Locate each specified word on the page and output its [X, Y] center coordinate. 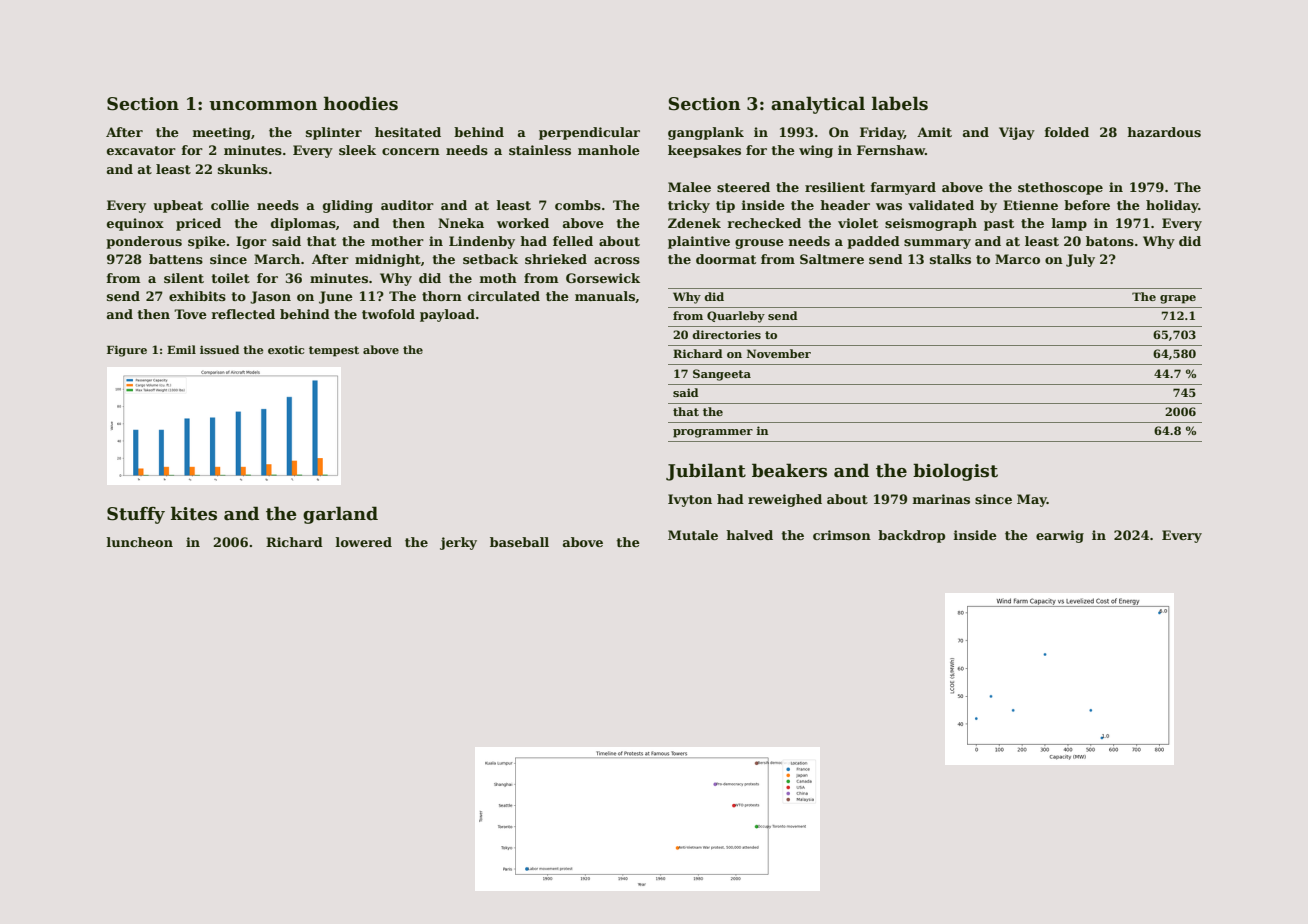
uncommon [263, 106]
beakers [789, 470]
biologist [955, 472]
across [617, 260]
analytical [818, 105]
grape [1178, 299]
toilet [230, 278]
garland [340, 515]
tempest [334, 351]
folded [1066, 132]
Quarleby [736, 317]
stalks [950, 259]
